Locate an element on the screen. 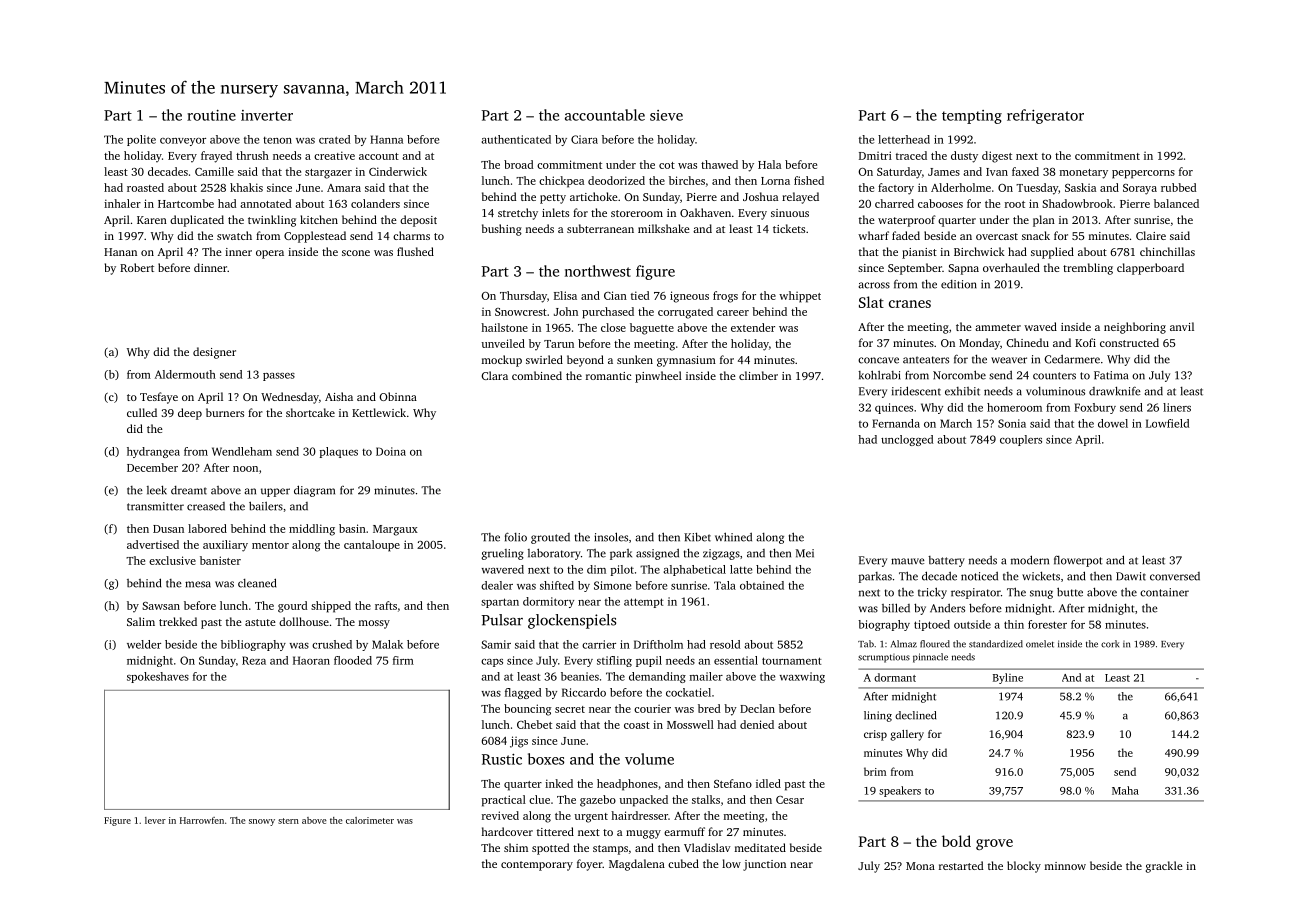 This screenshot has height=924, width=1308. dusty is located at coordinates (964, 157).
